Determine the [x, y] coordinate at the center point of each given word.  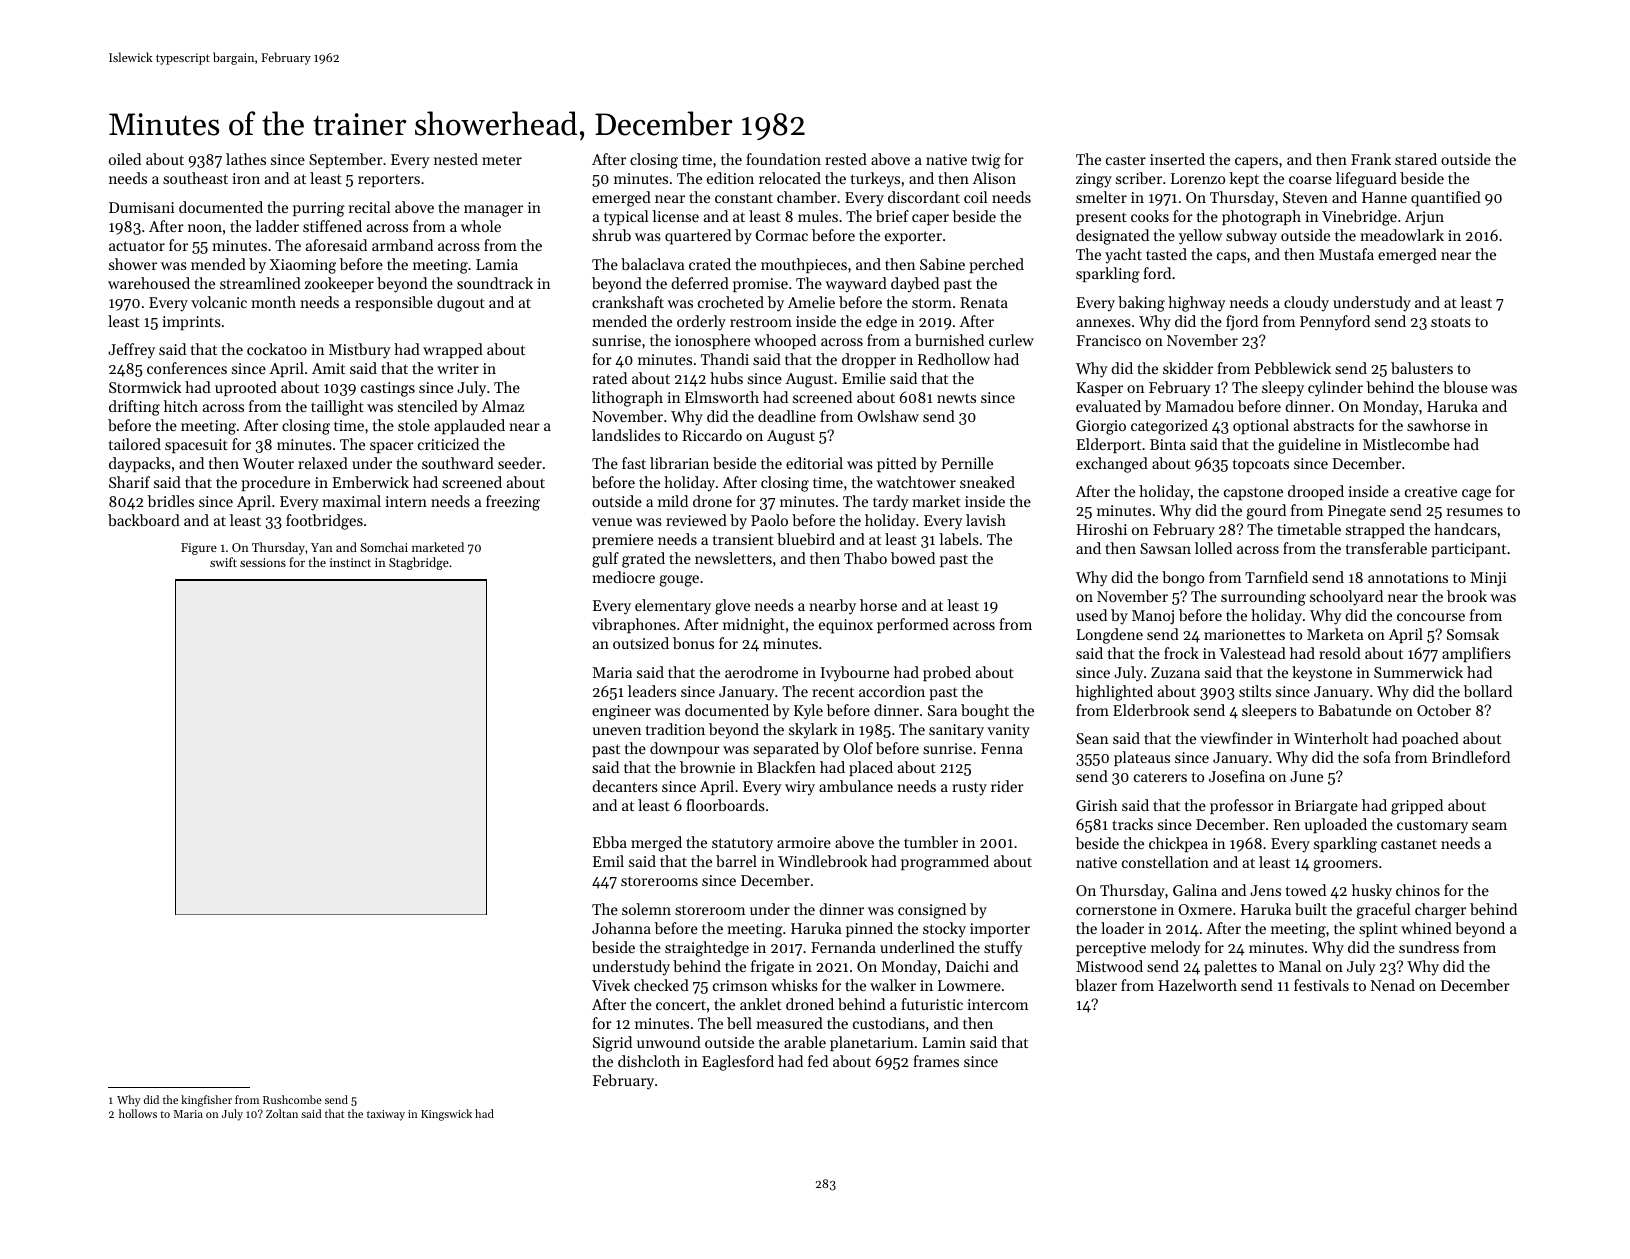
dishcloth [649, 1061]
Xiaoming [303, 266]
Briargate [1326, 807]
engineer [621, 712]
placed [871, 768]
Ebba [610, 842]
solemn [646, 909]
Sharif [129, 482]
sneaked [987, 482]
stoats [1451, 322]
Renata [984, 302]
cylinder [1335, 389]
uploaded [1335, 825]
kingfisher [206, 1101]
